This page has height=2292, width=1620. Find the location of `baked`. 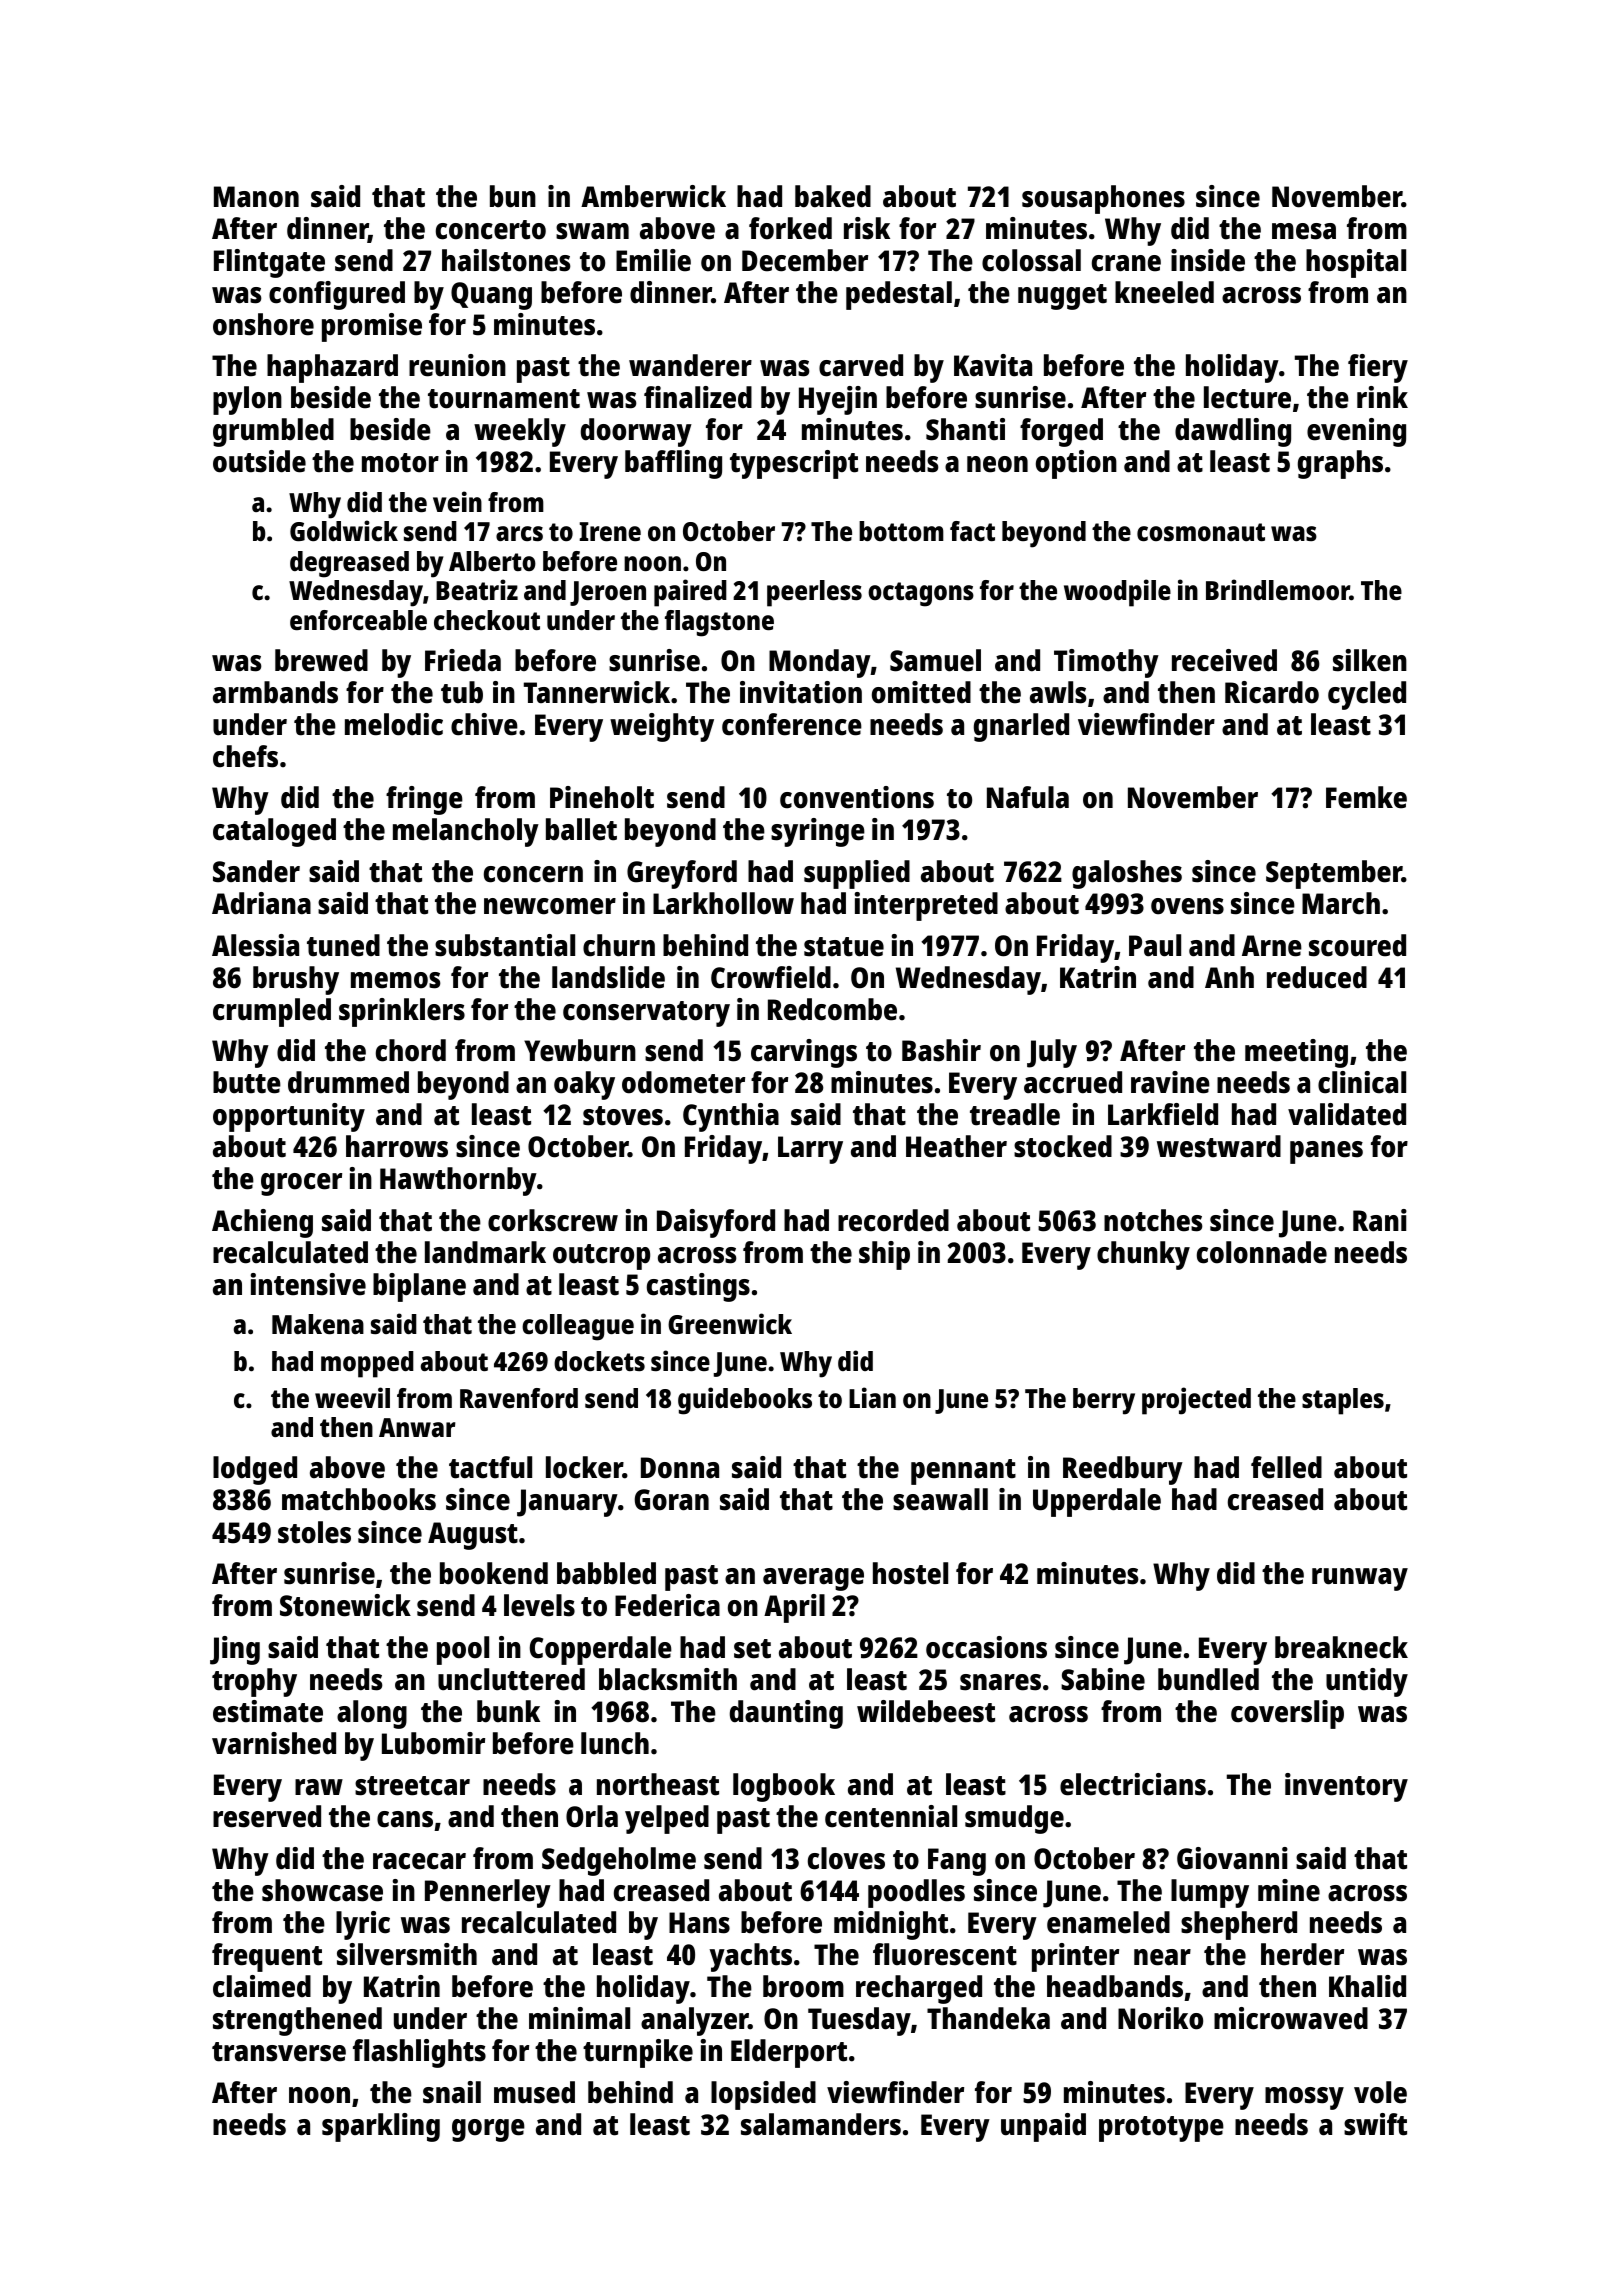

baked is located at coordinates (833, 196).
